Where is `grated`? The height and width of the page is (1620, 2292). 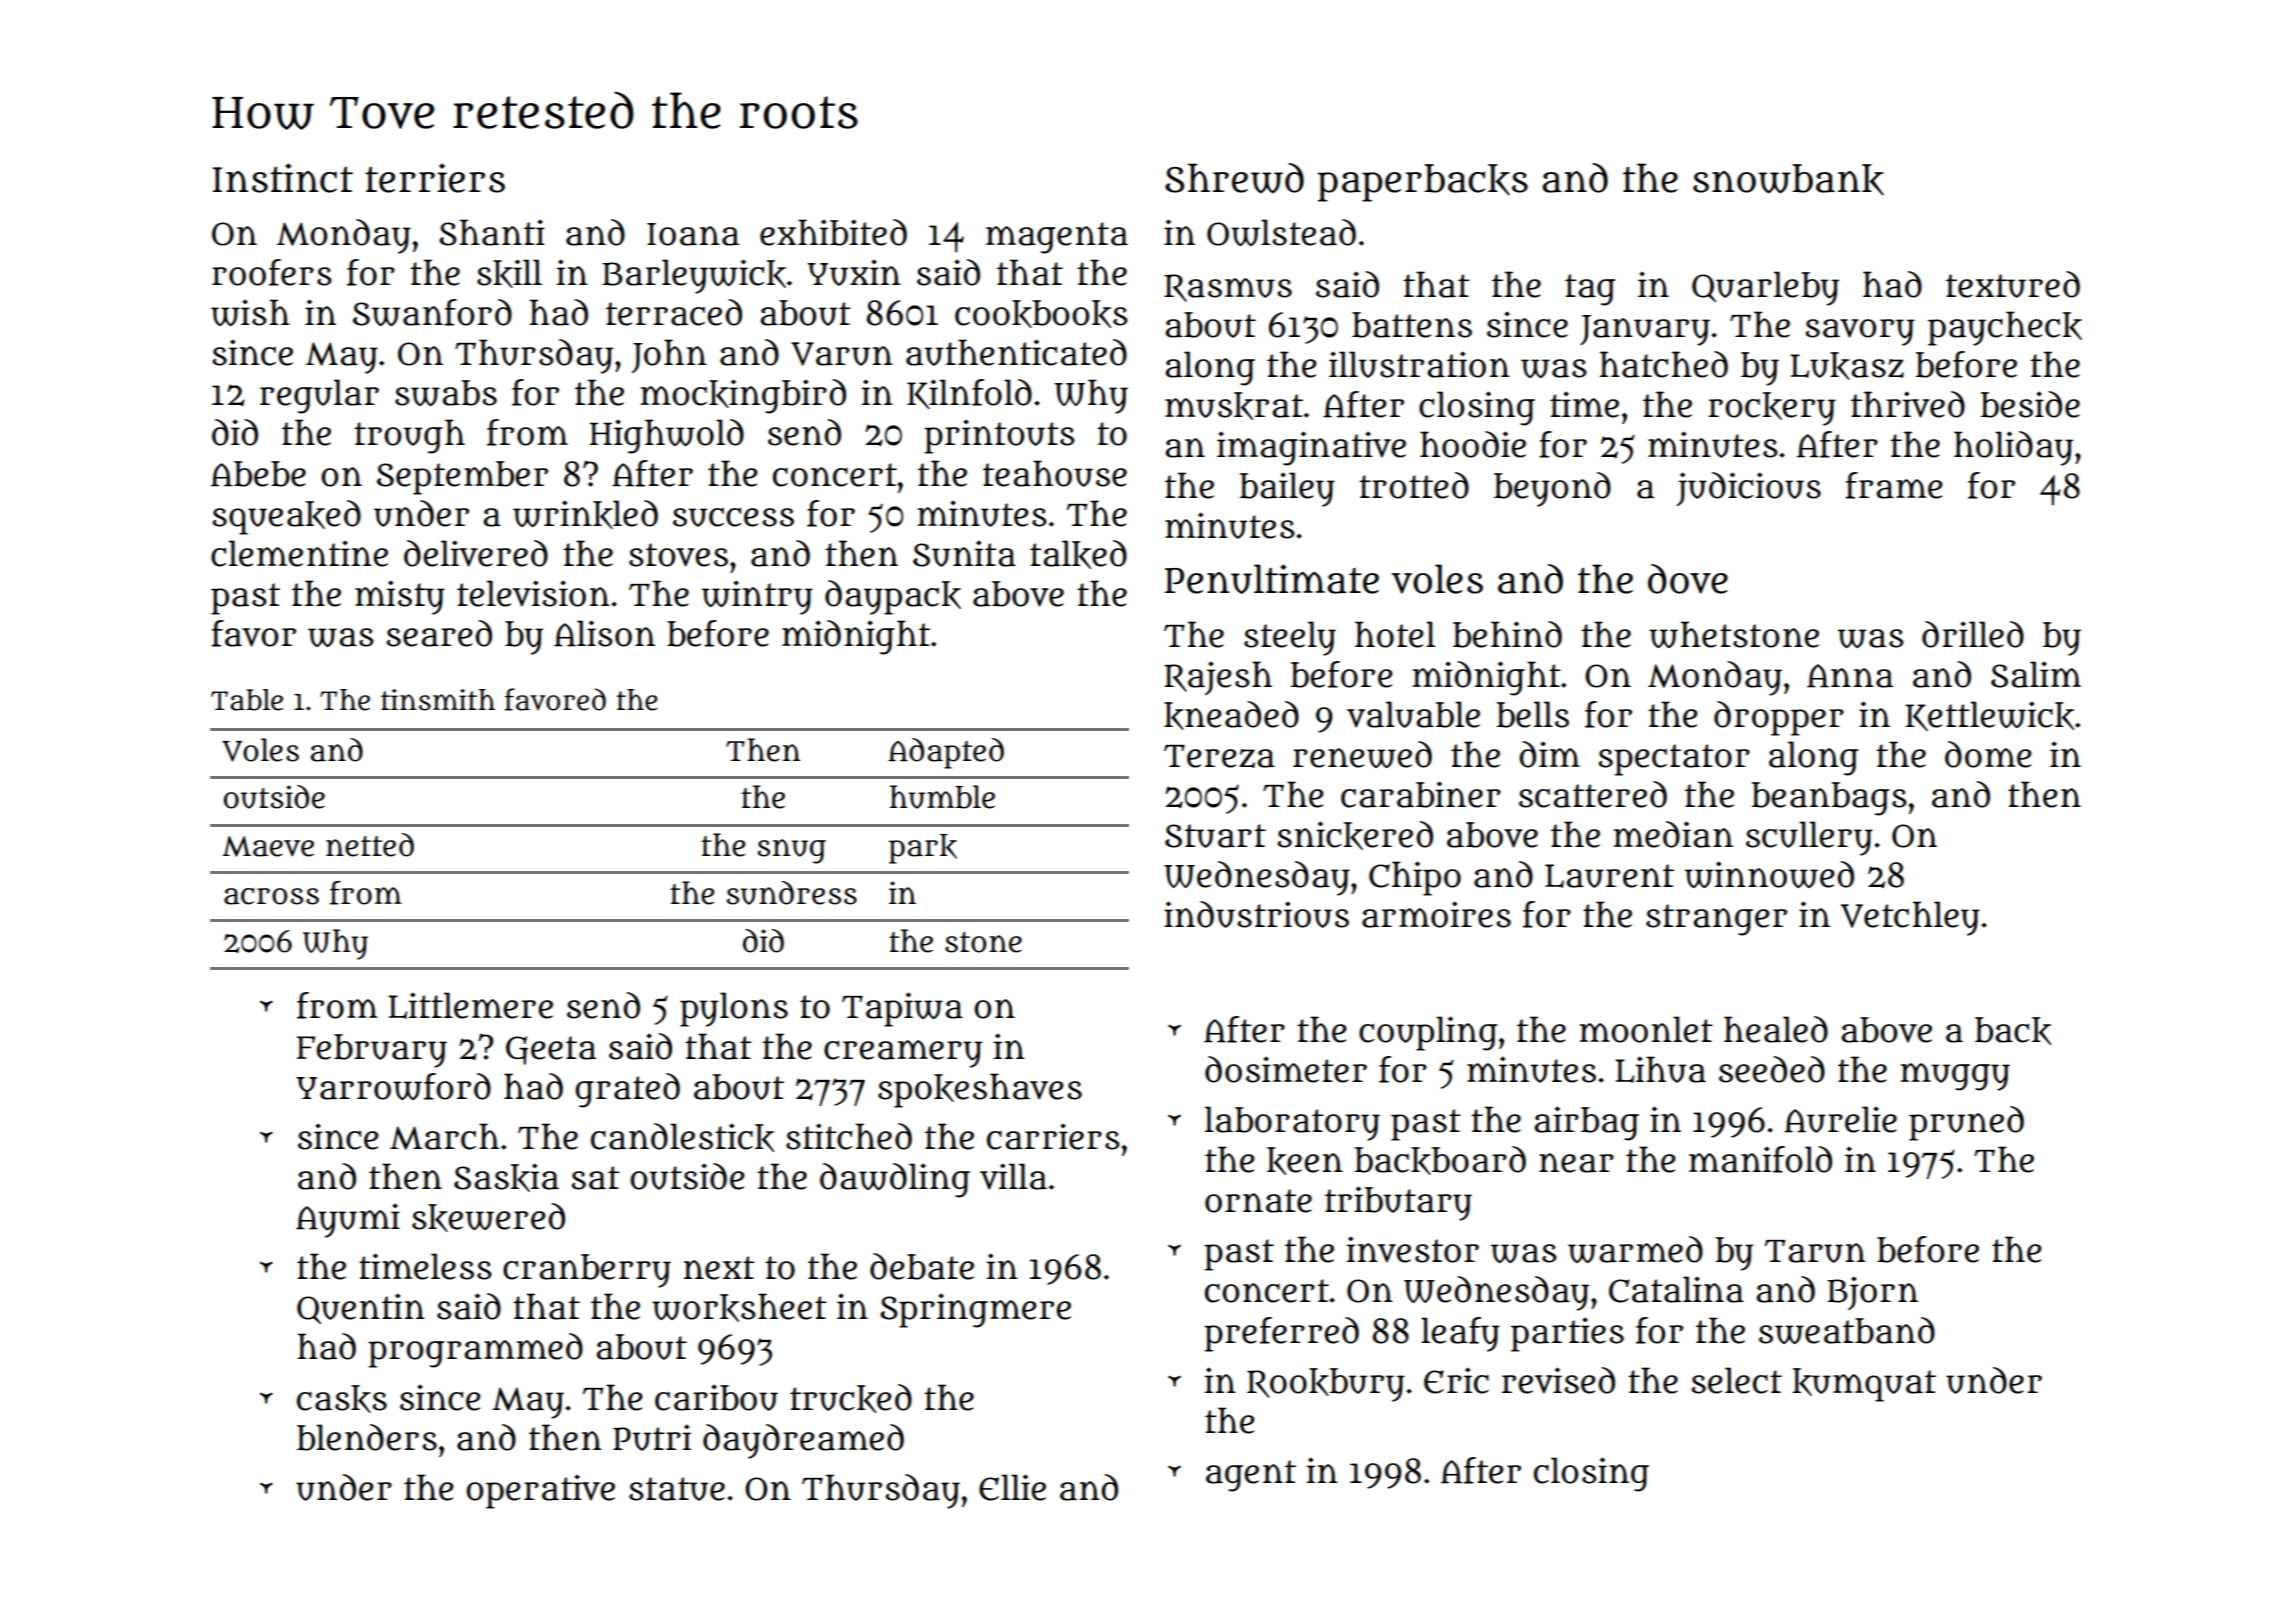 grated is located at coordinates (627, 1090).
